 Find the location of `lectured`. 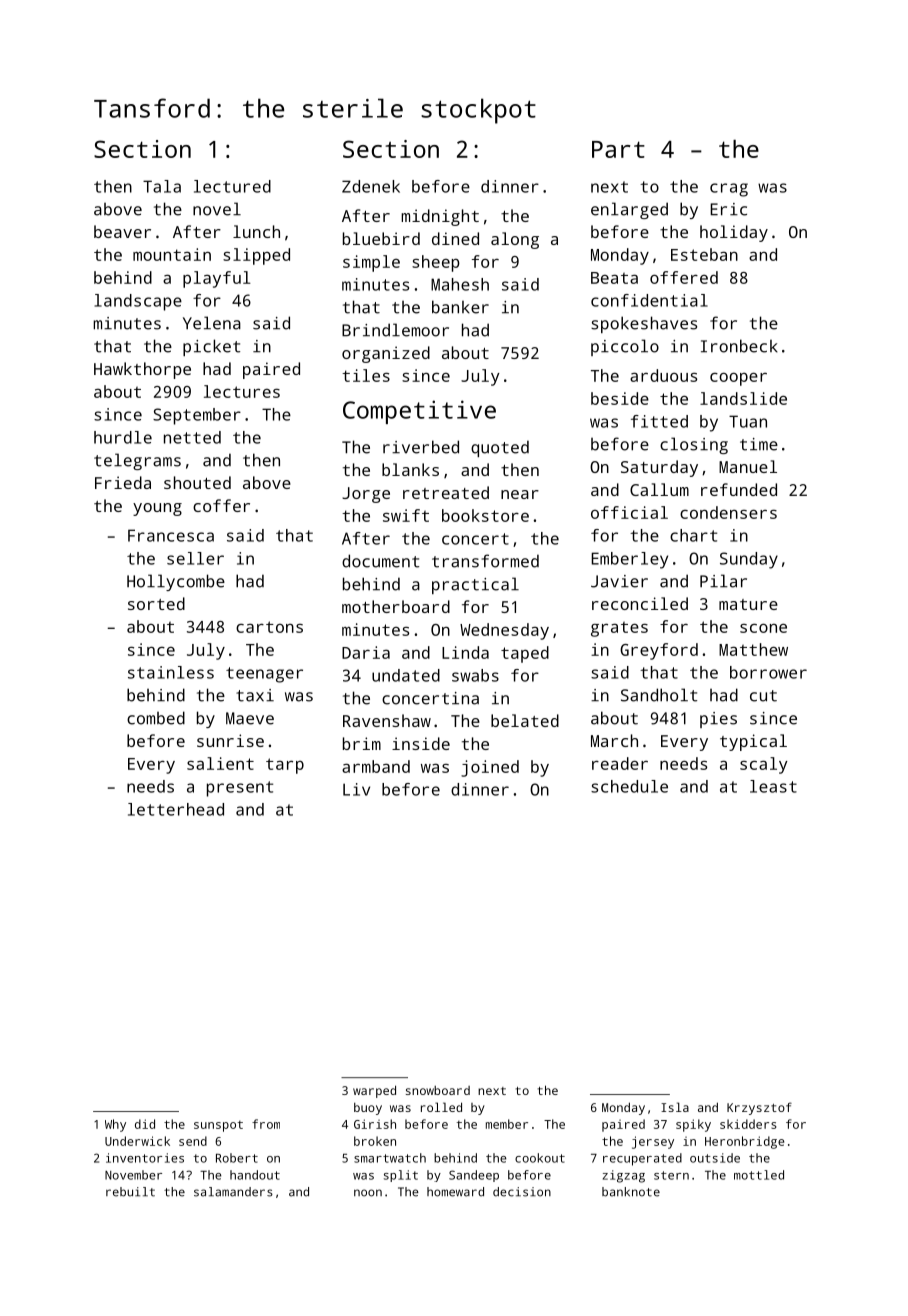

lectured is located at coordinates (232, 186).
